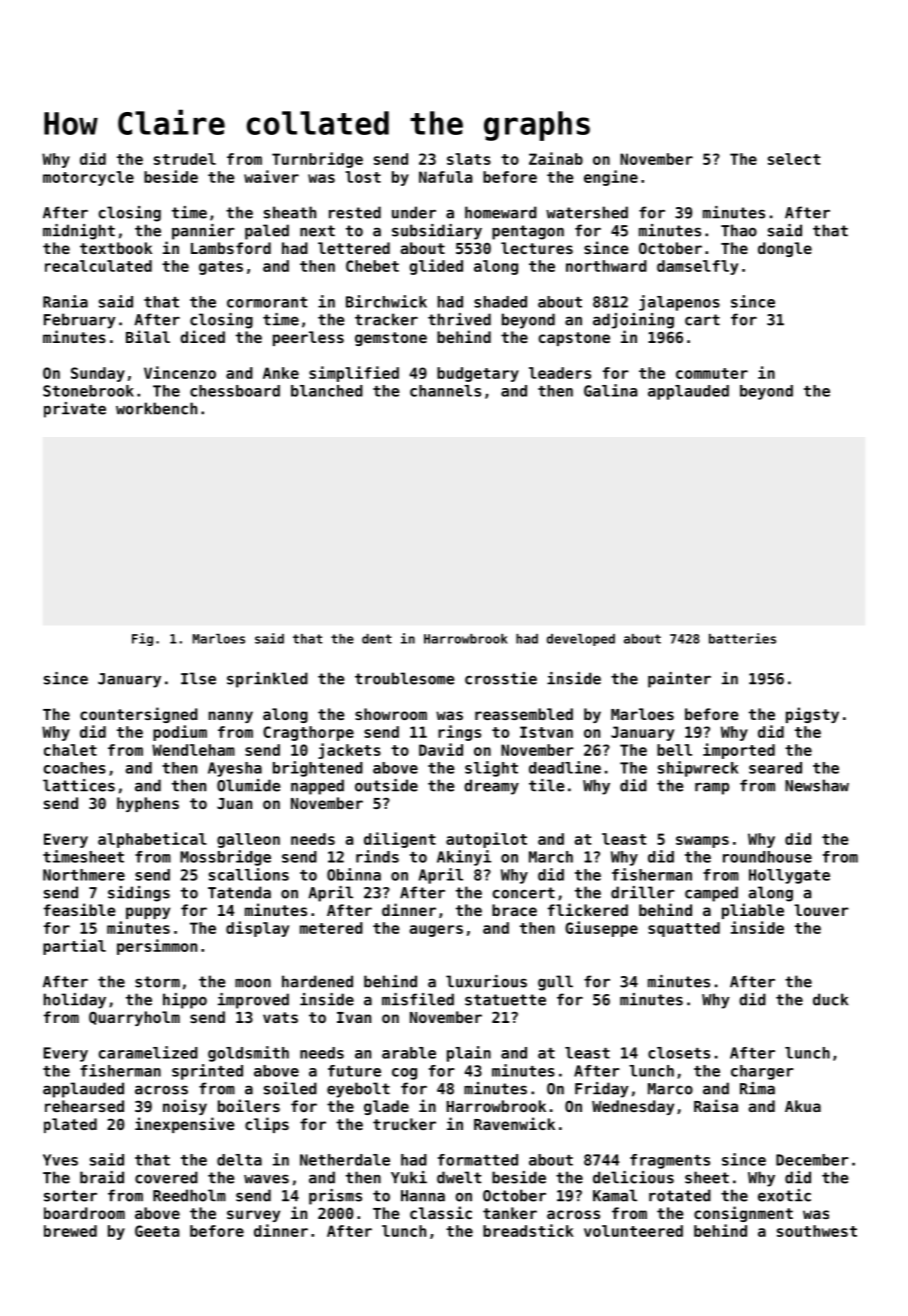 Image resolution: width=908 pixels, height=1316 pixels. I want to click on batteries, so click(742, 638).
